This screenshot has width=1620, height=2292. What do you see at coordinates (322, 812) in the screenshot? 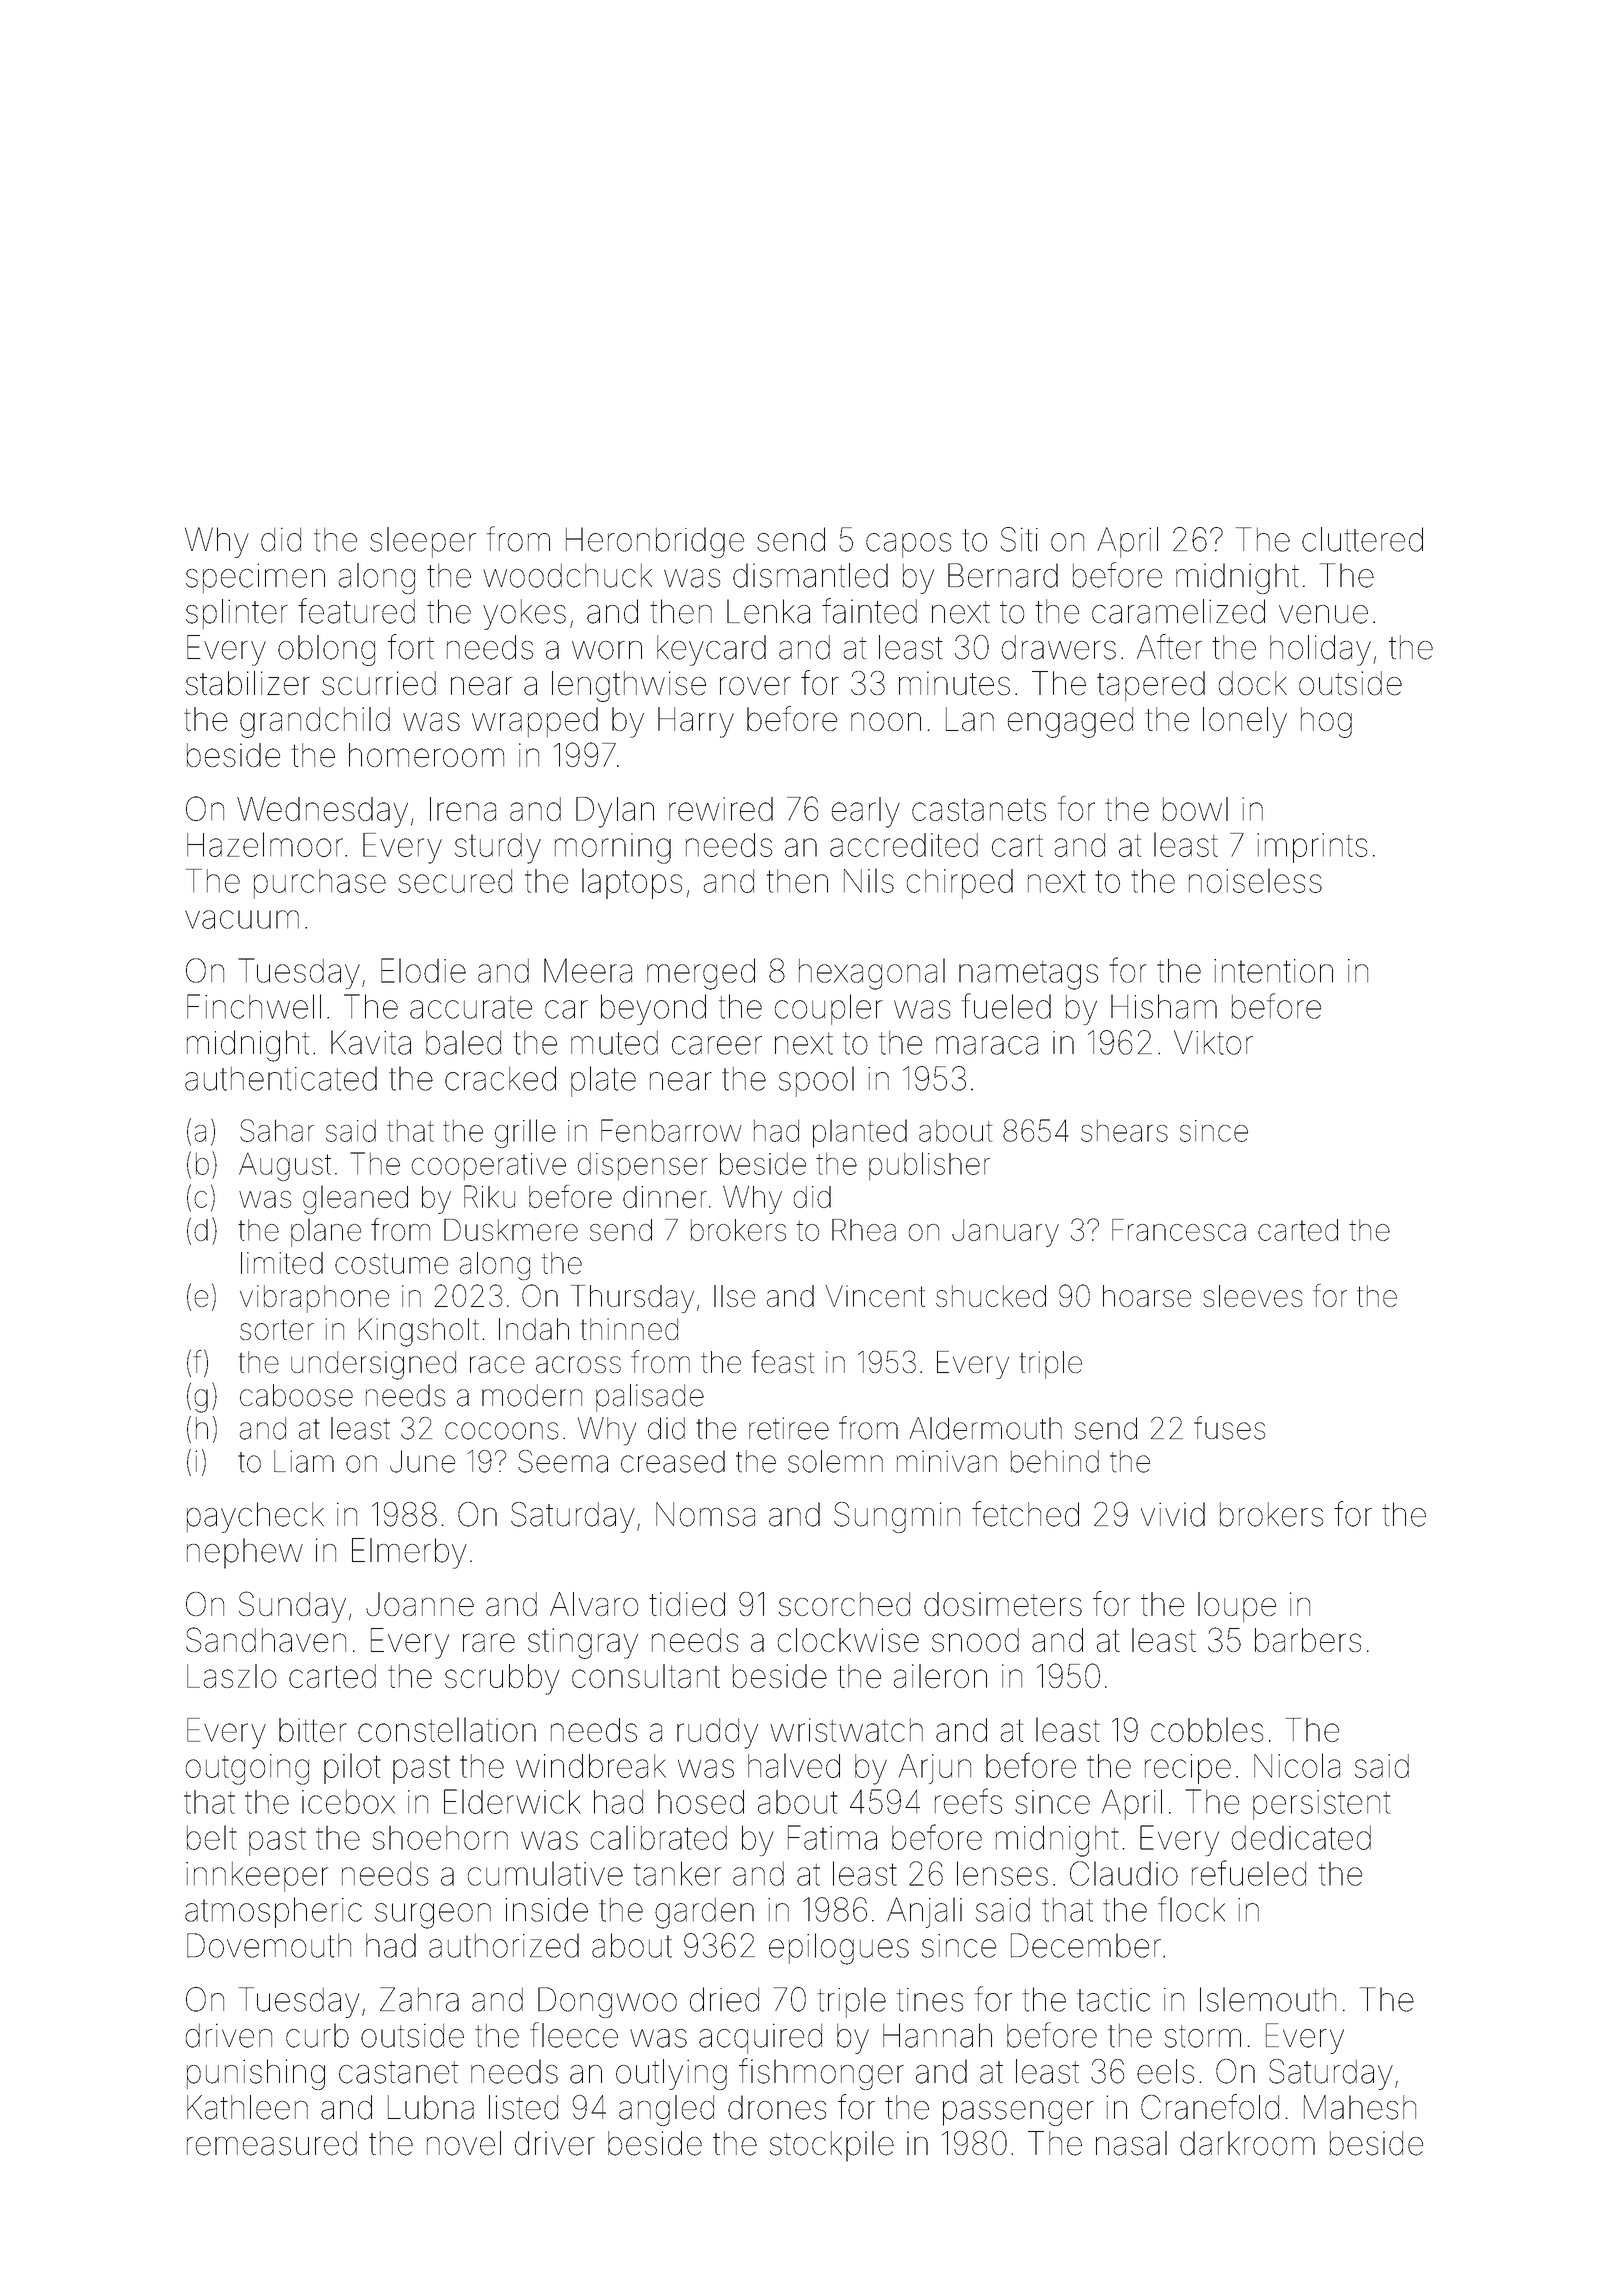
I see `Wednesday` at bounding box center [322, 812].
